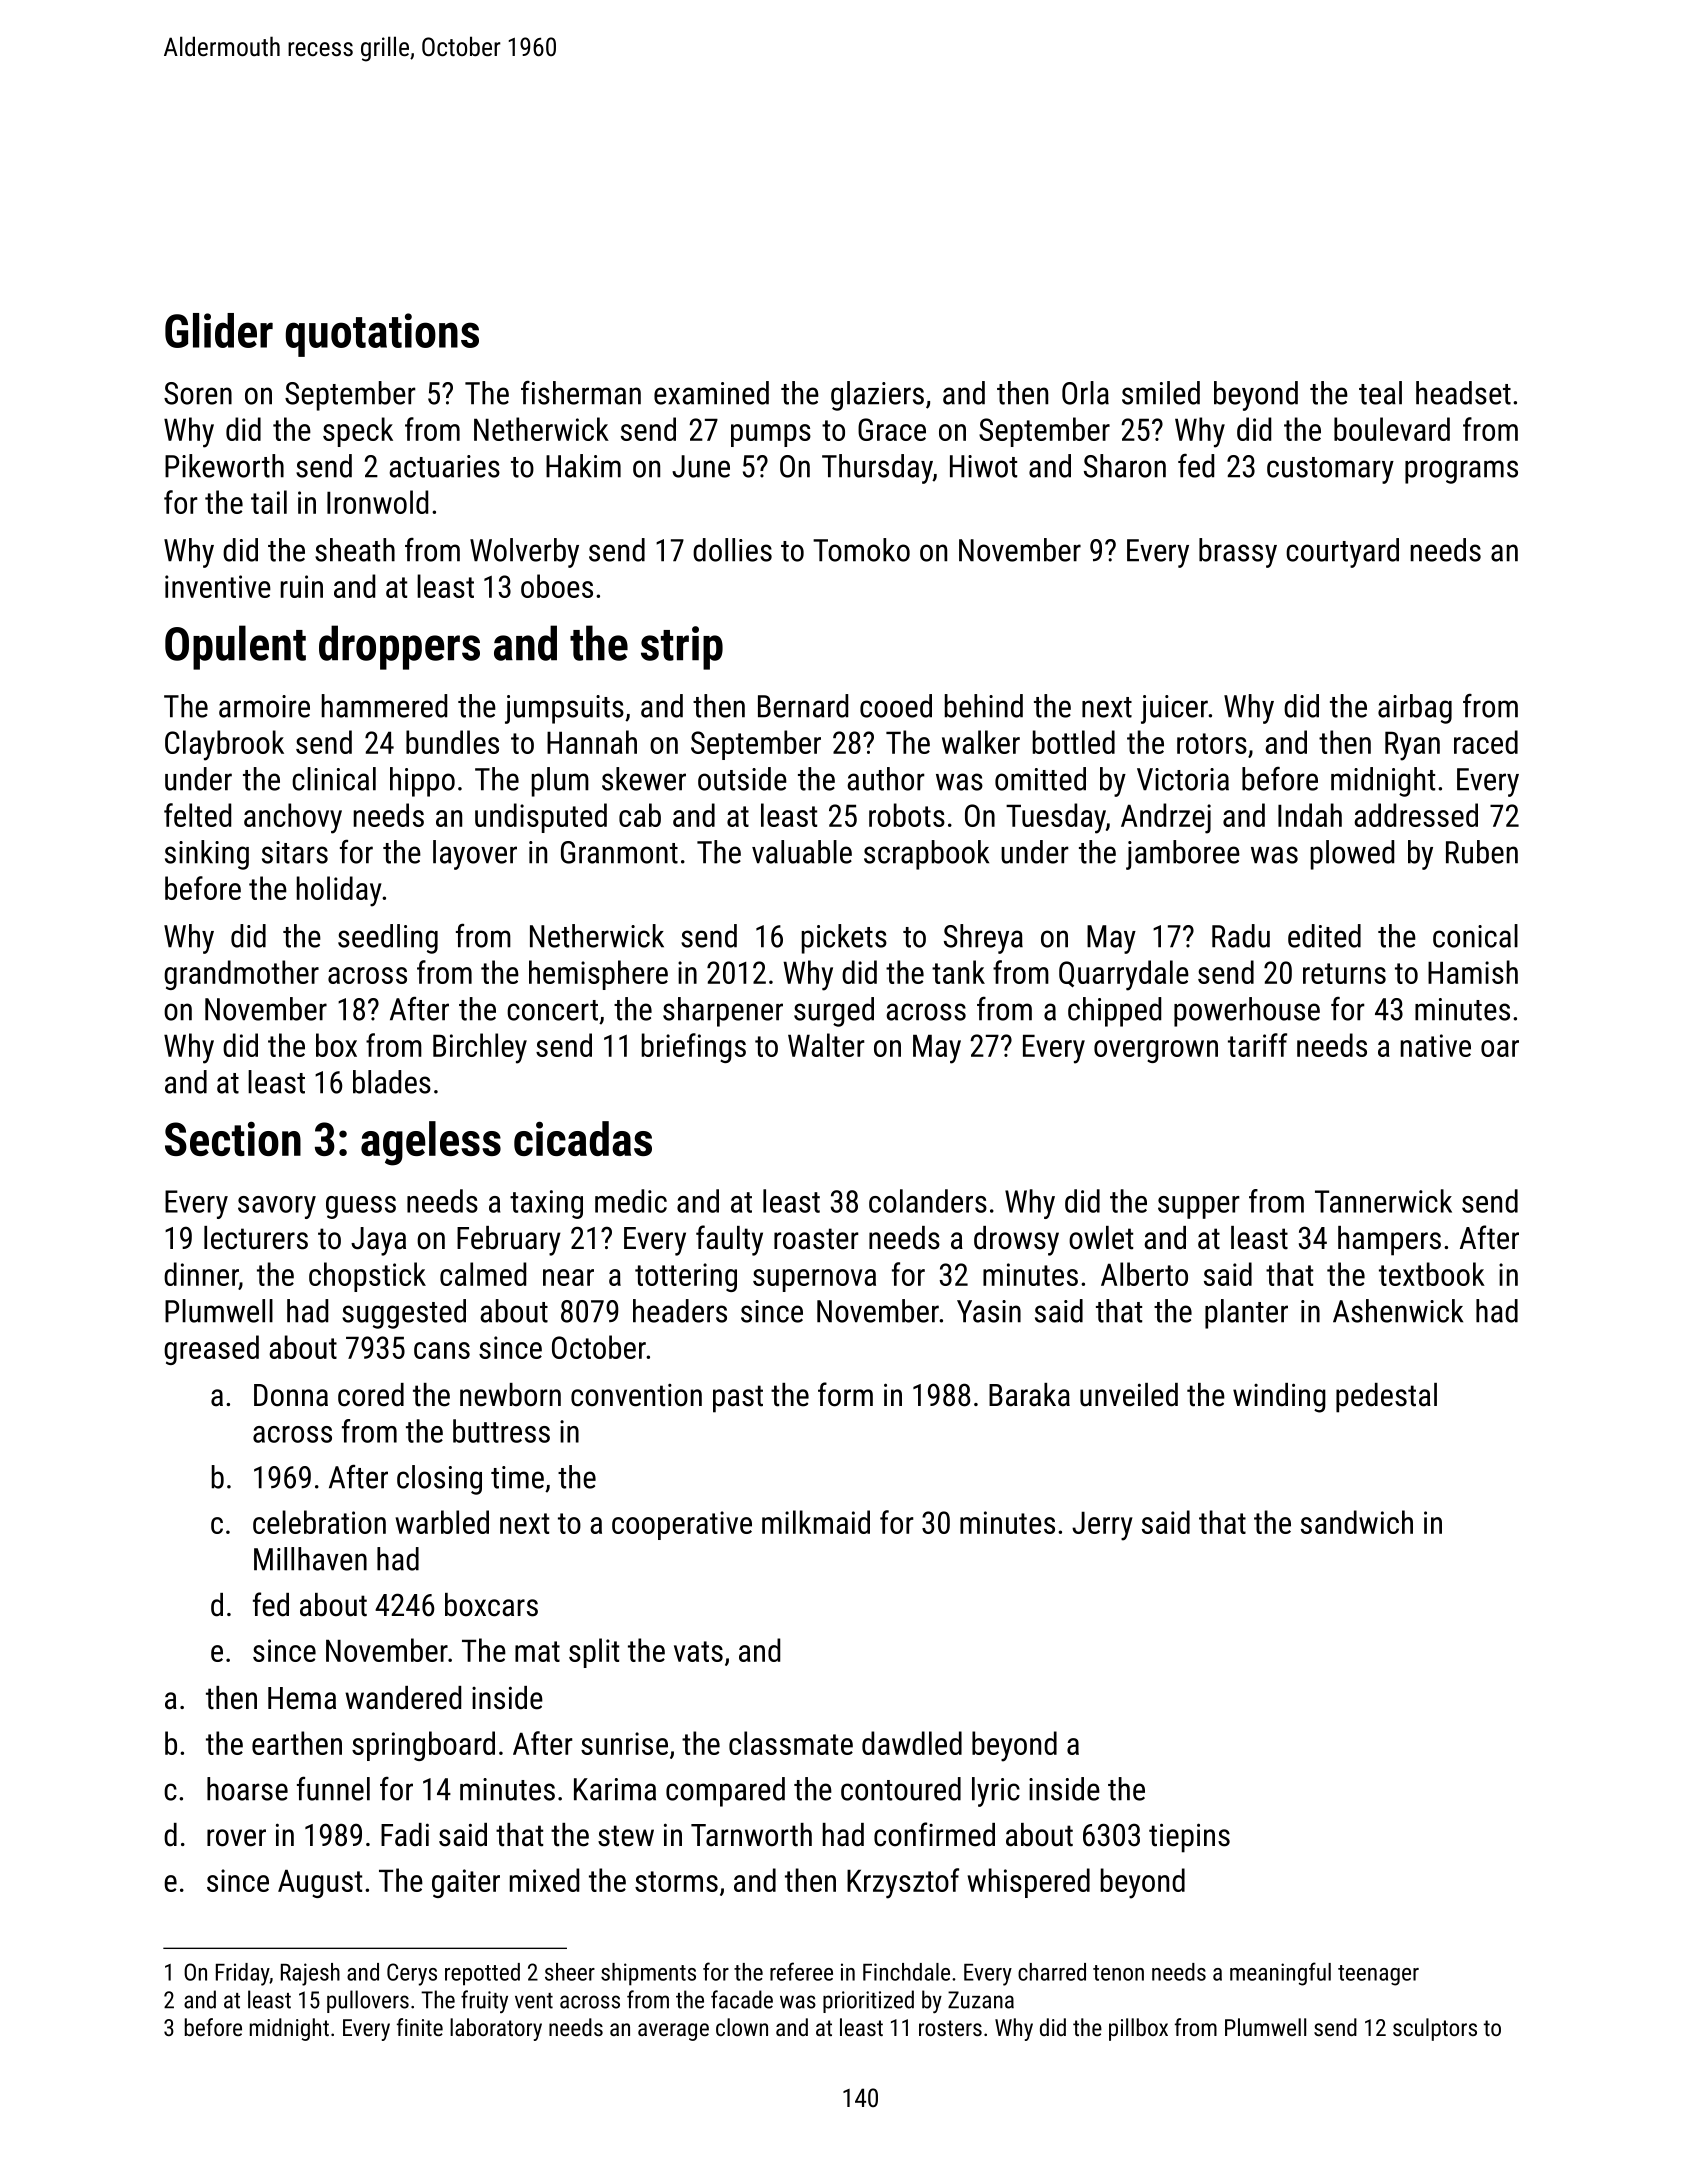 The width and height of the screenshot is (1683, 2178). What do you see at coordinates (420, 2027) in the screenshot?
I see `finite` at bounding box center [420, 2027].
